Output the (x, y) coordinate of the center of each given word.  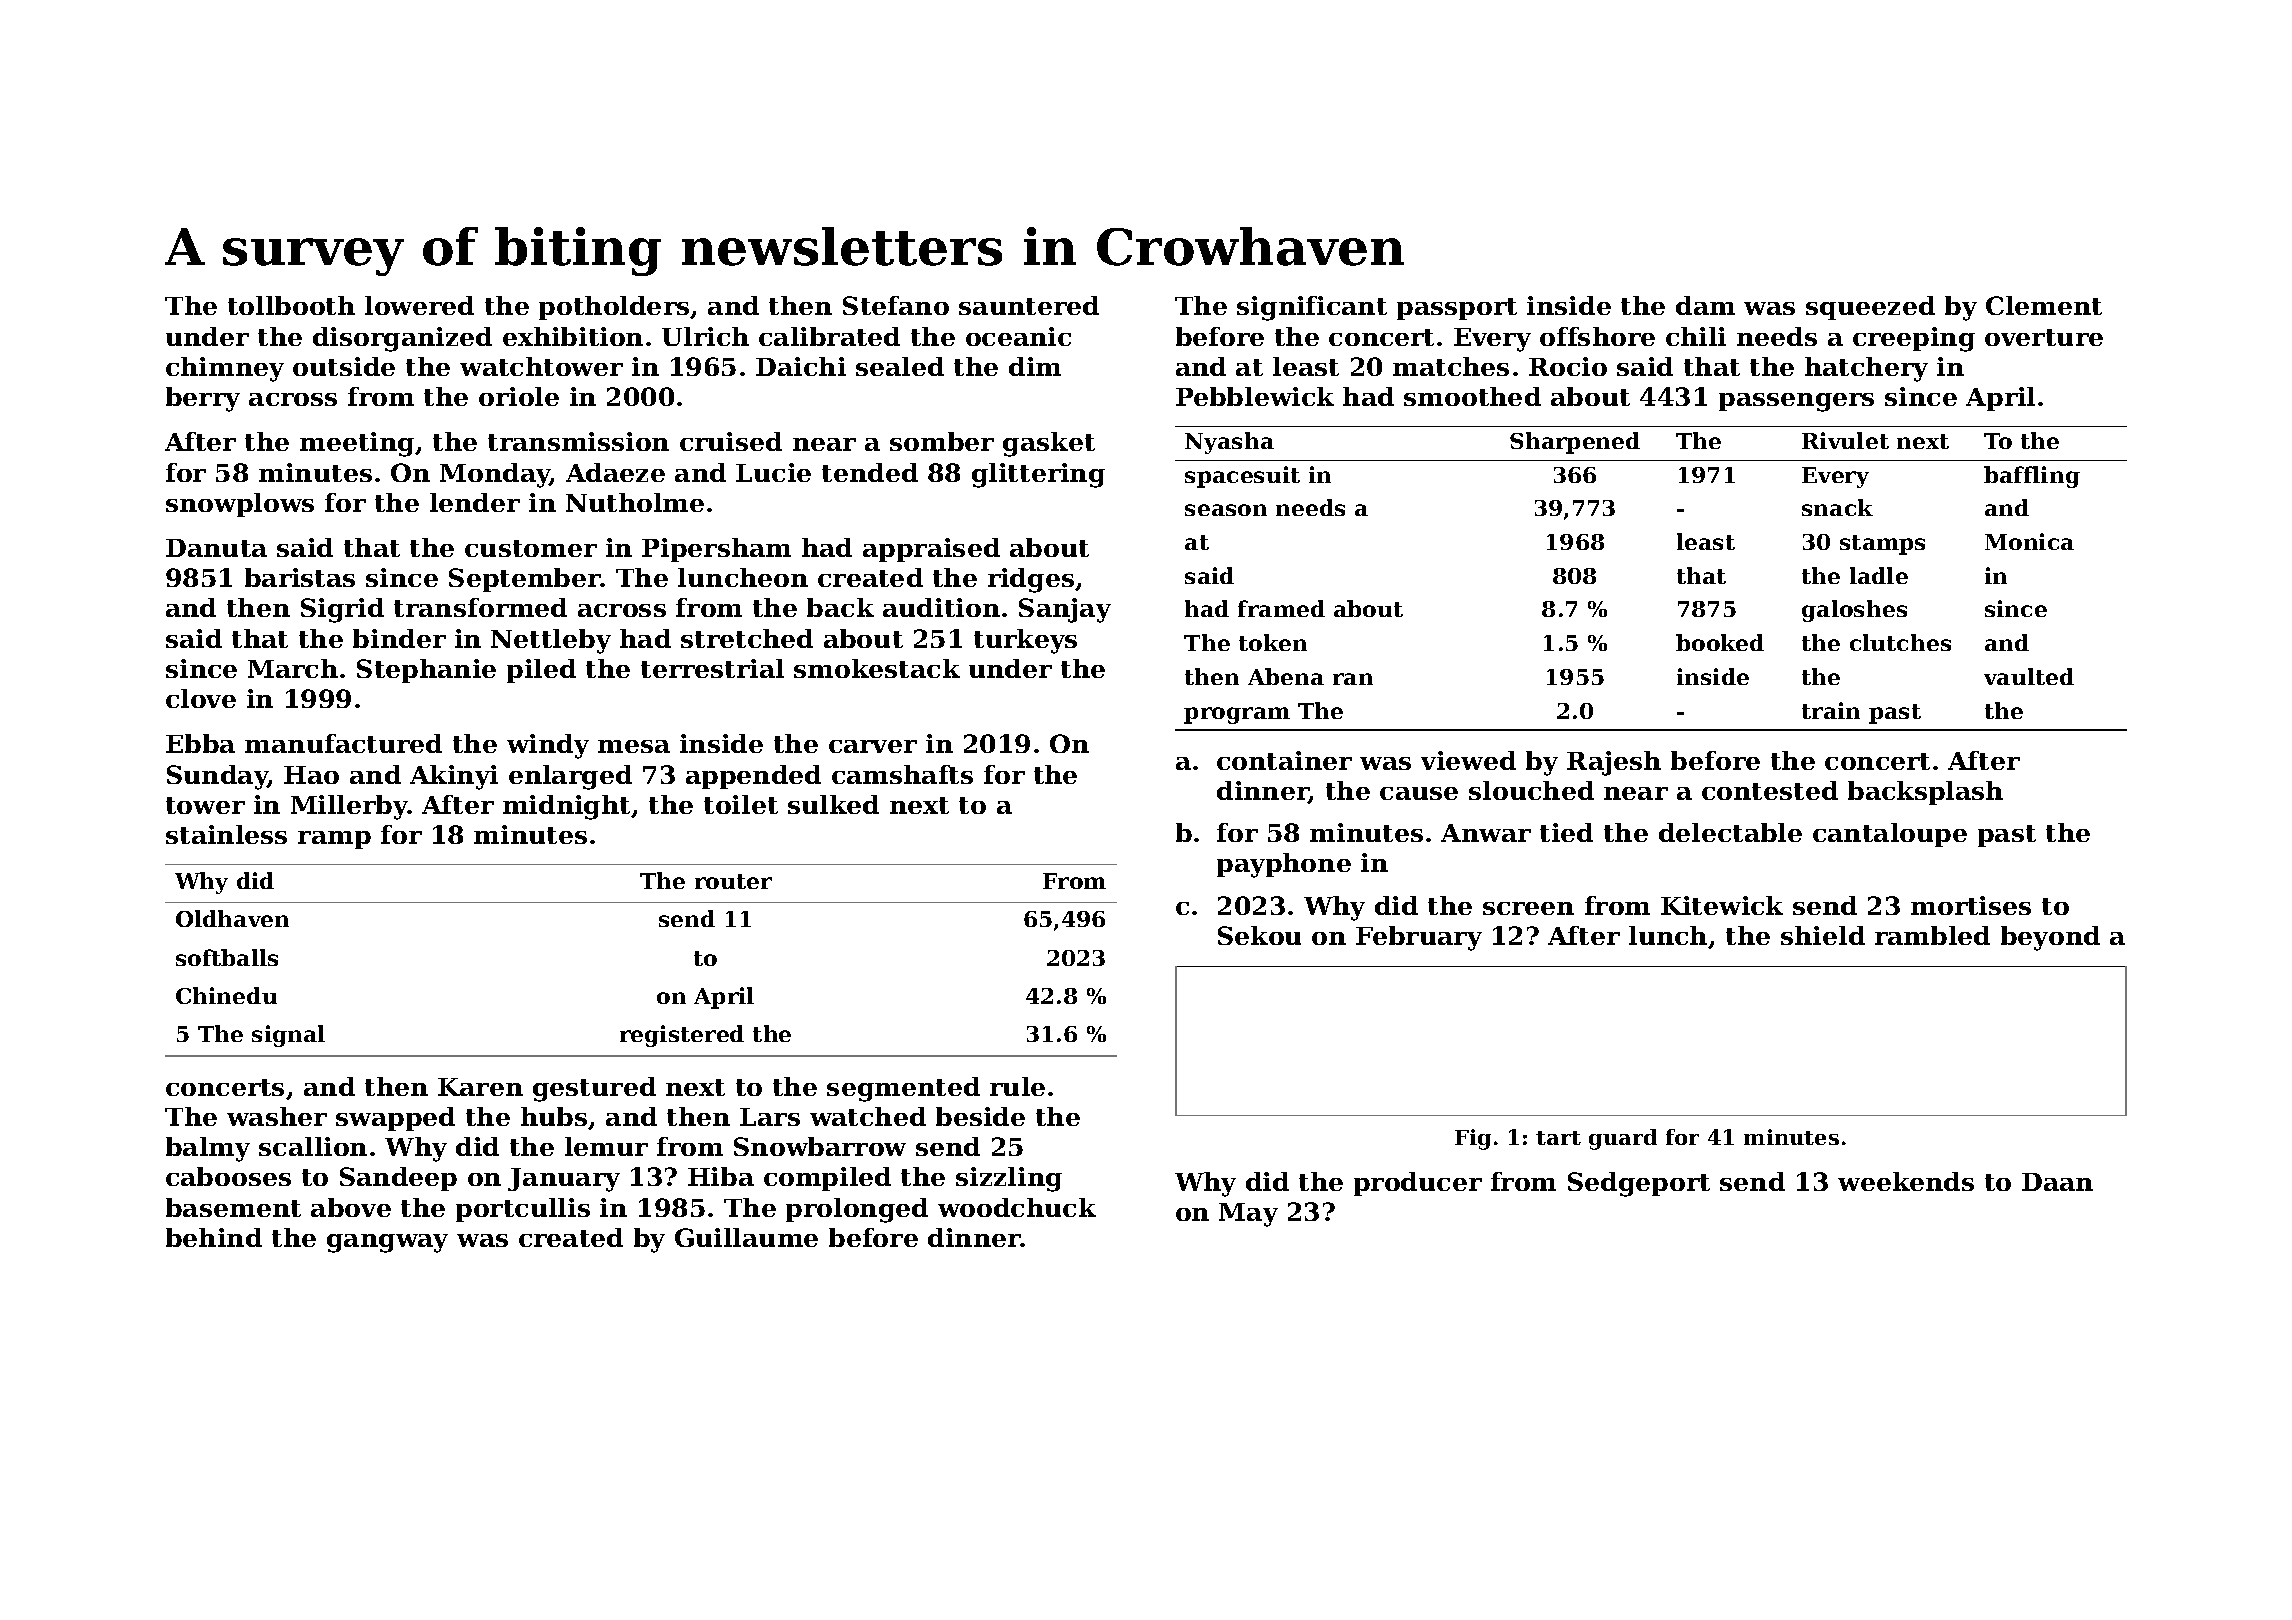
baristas (300, 577)
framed (1281, 608)
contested (1770, 790)
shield (1823, 935)
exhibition (573, 336)
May (1248, 1215)
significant (1312, 308)
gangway (387, 1243)
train (1831, 710)
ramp (334, 840)
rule (1017, 1086)
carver (873, 746)
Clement (2044, 305)
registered (682, 1036)
